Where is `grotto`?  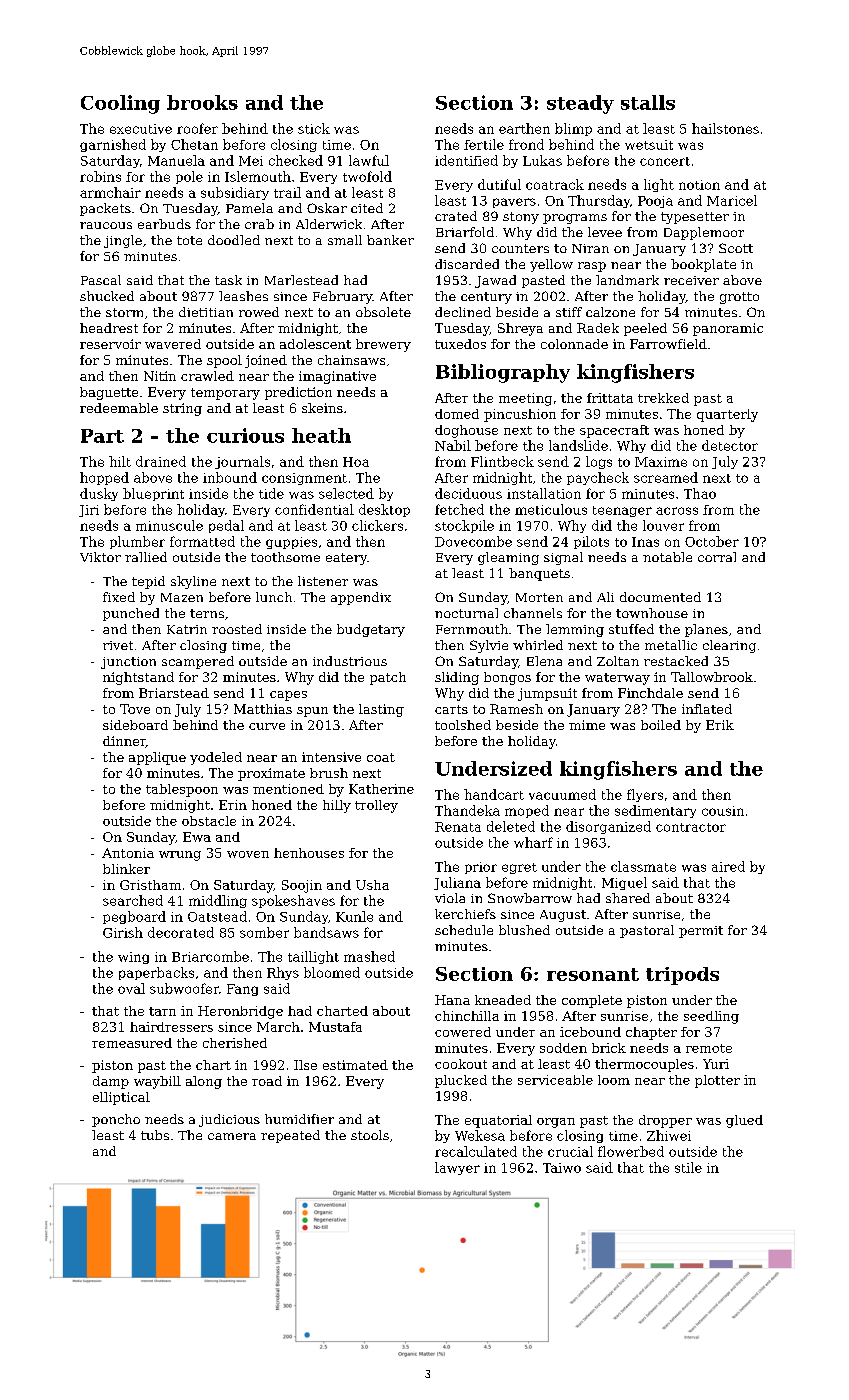 grotto is located at coordinates (739, 298).
